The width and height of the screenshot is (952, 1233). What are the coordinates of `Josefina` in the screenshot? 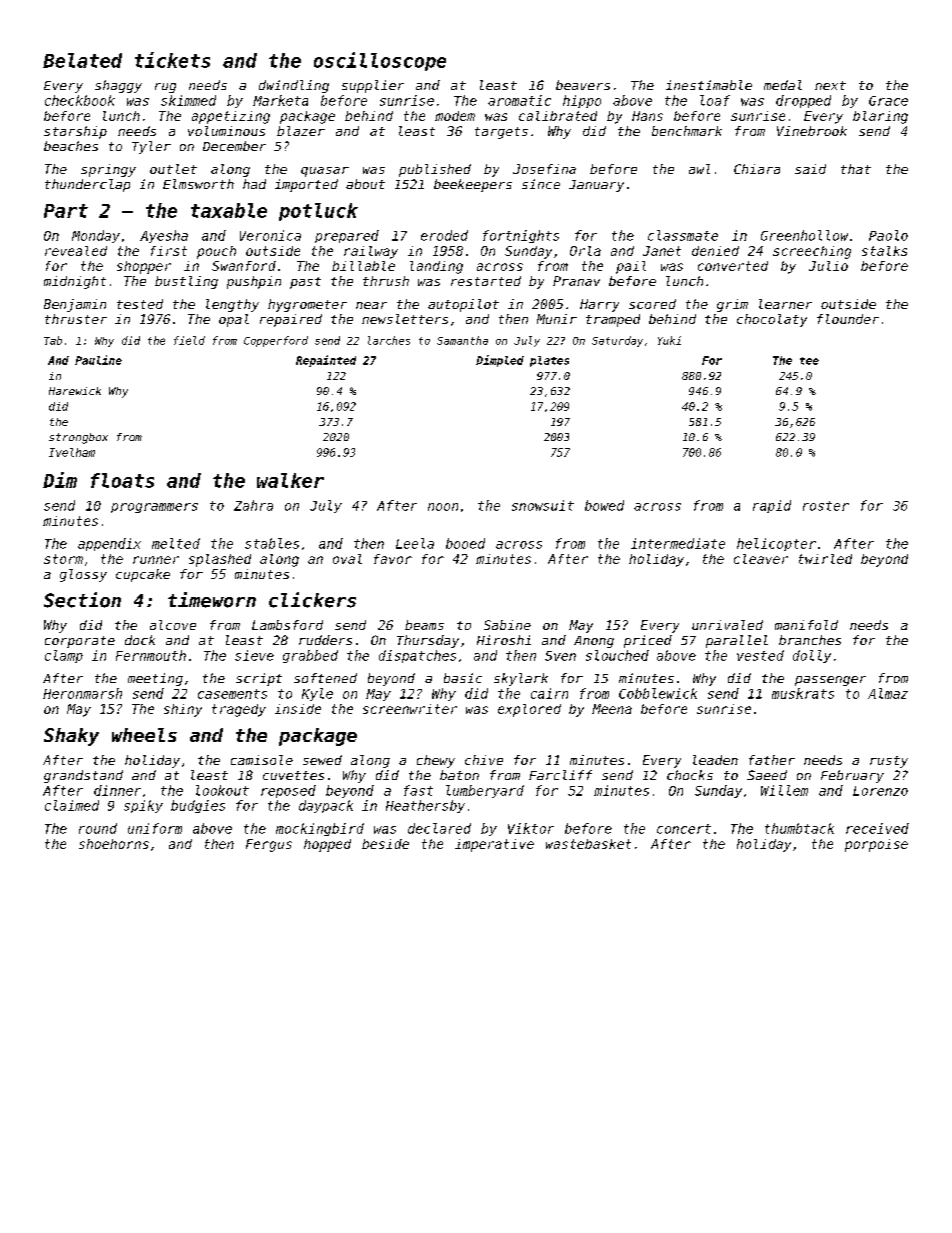 It's located at (544, 169).
